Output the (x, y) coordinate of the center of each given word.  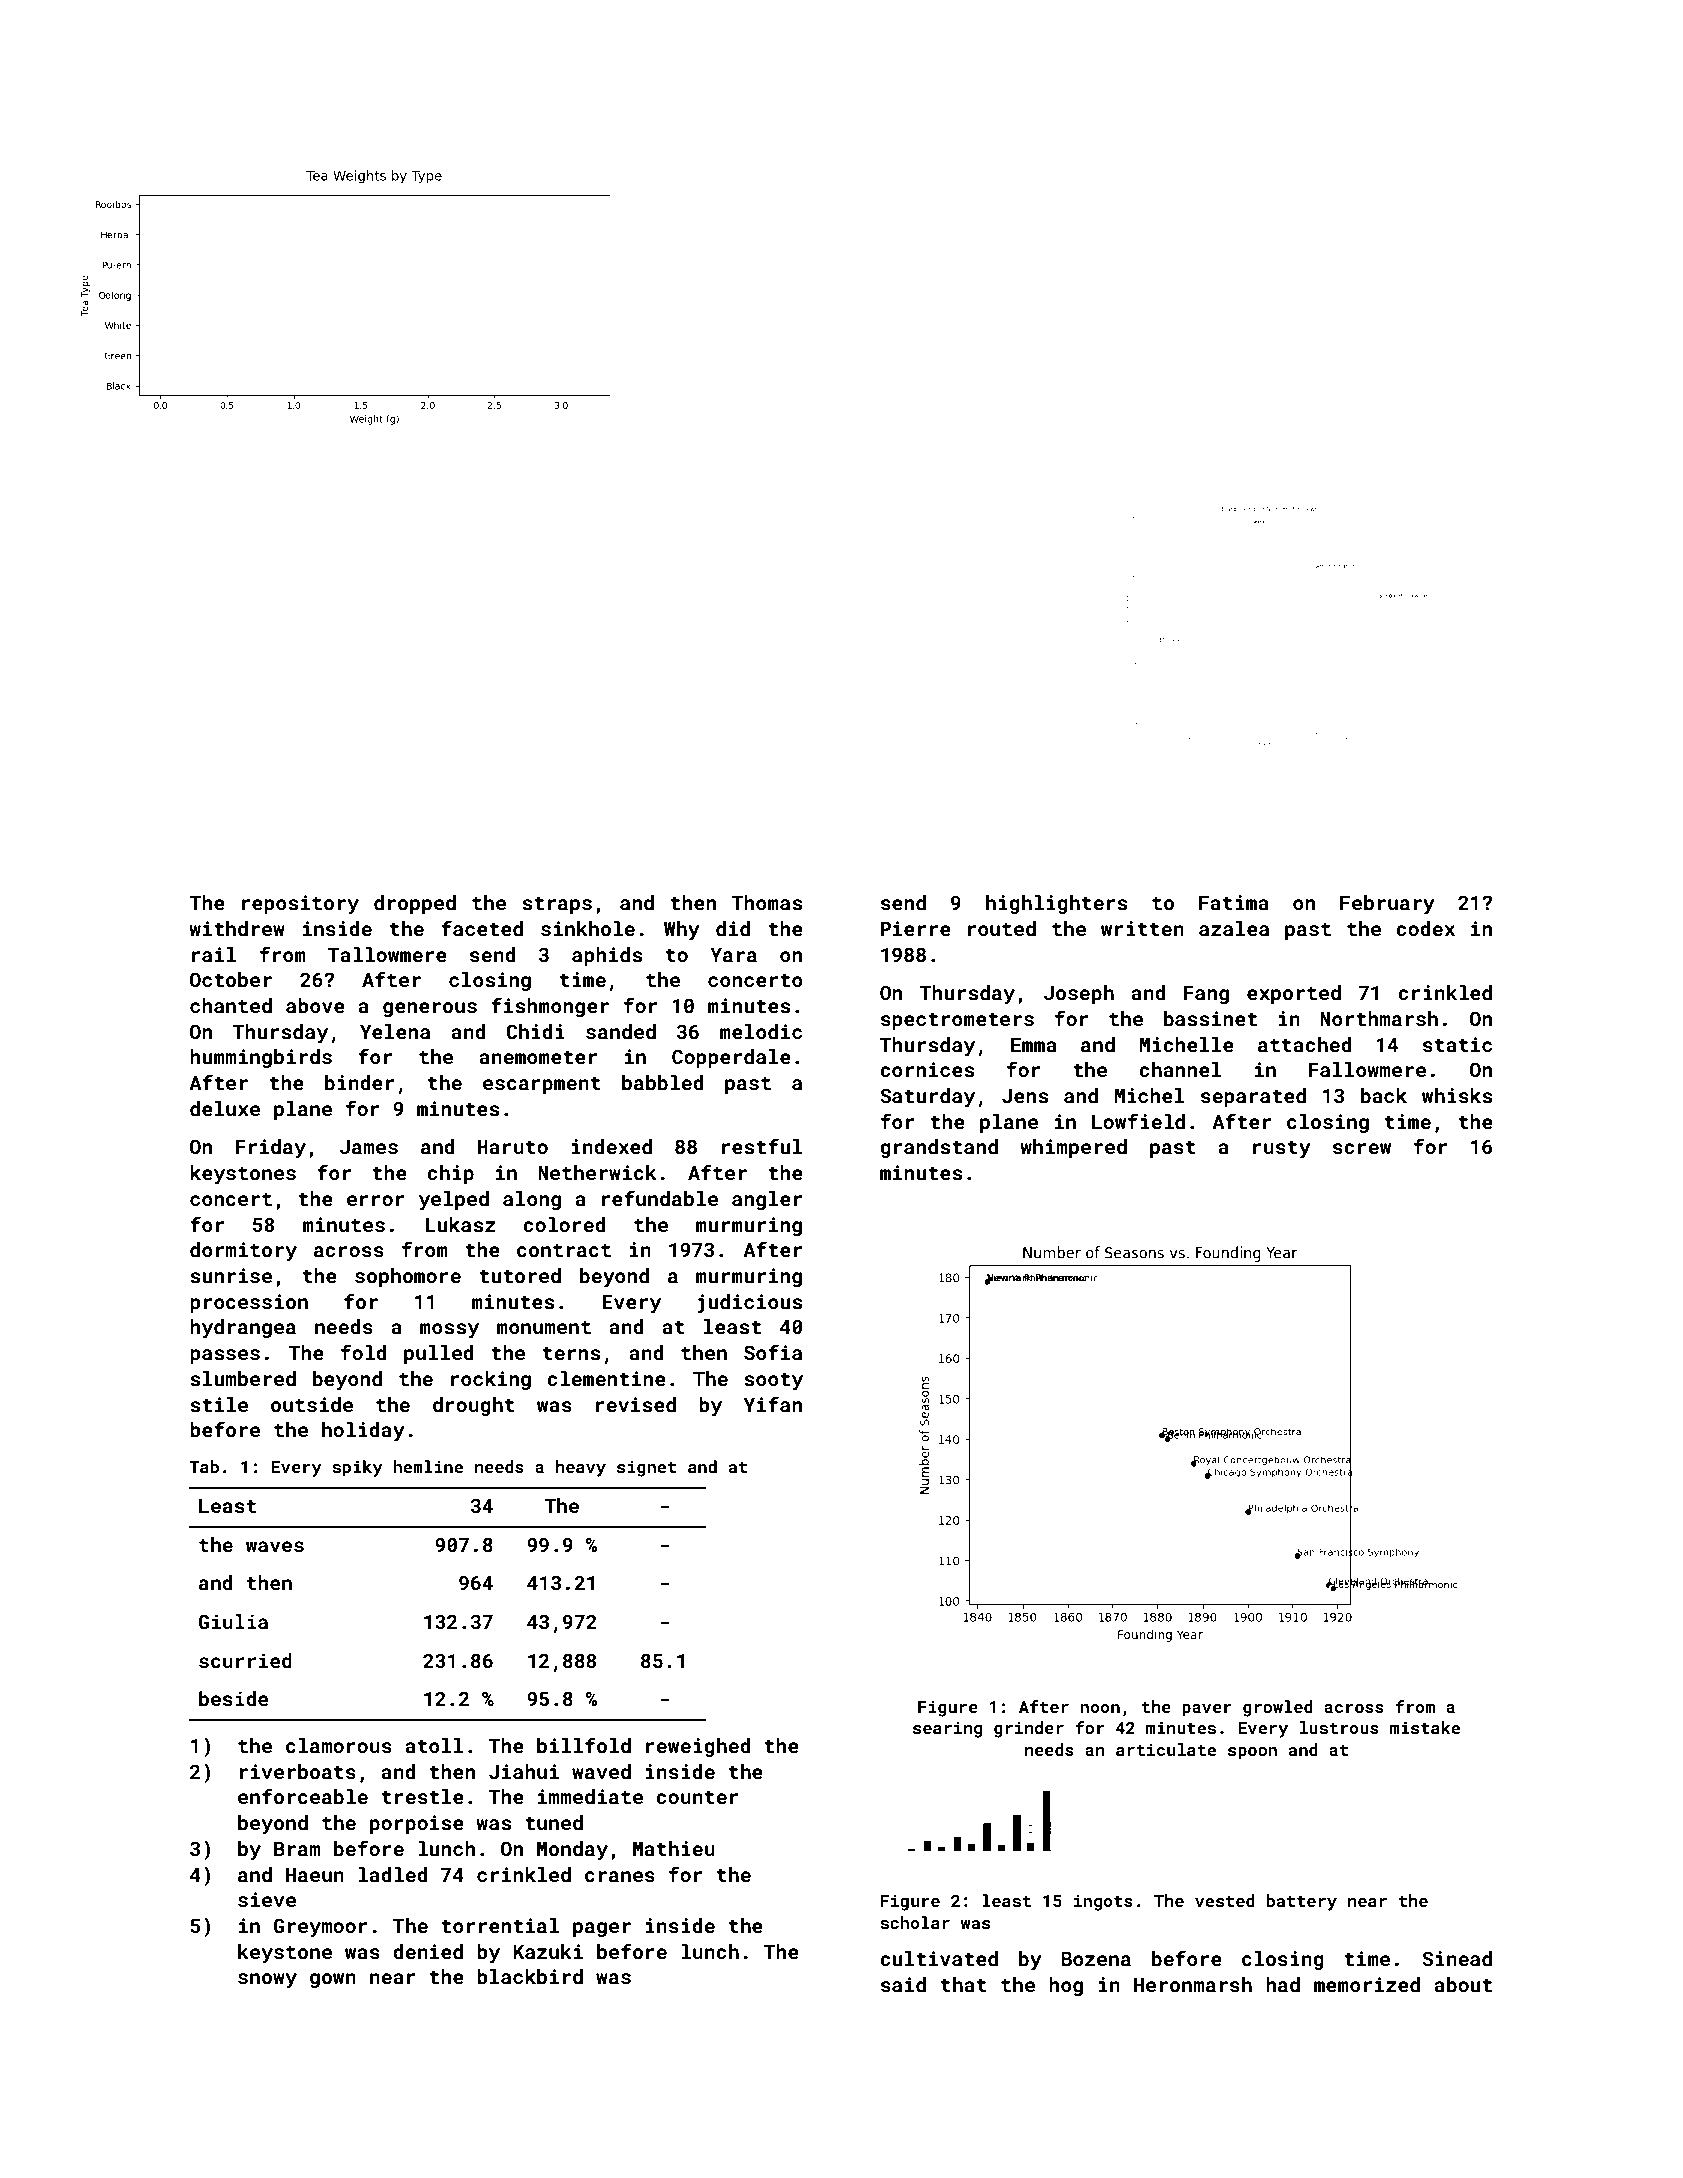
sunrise (231, 1275)
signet (646, 1468)
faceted (482, 928)
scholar (915, 1922)
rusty (1282, 1150)
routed (1002, 928)
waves (275, 1546)
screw (1362, 1148)
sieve (267, 1899)
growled (1278, 1708)
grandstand (939, 1148)
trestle (423, 1796)
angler (767, 1200)
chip (450, 1174)
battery (1302, 1902)
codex (1425, 928)
